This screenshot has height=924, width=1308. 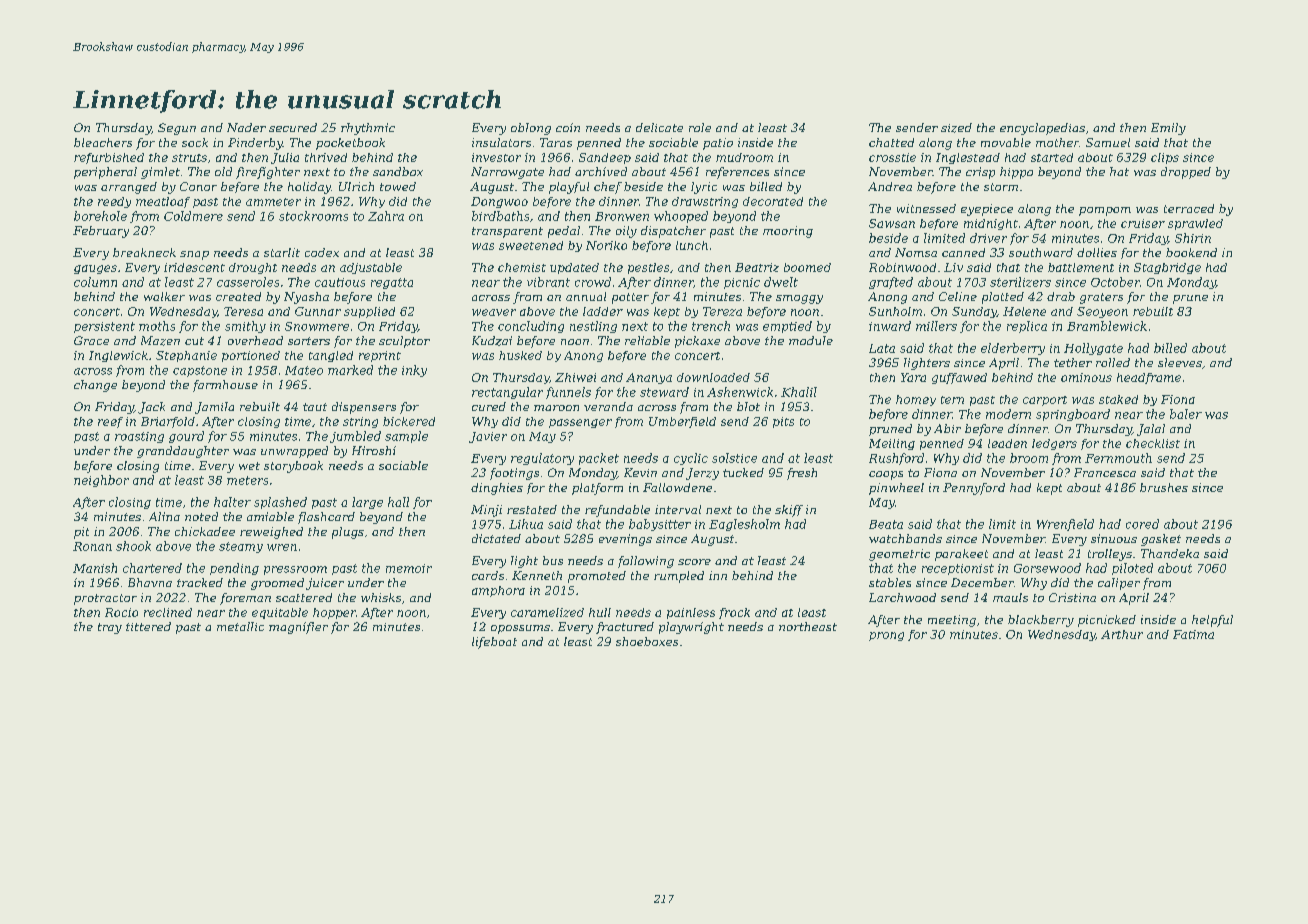 What do you see at coordinates (186, 437) in the screenshot?
I see `gourd` at bounding box center [186, 437].
